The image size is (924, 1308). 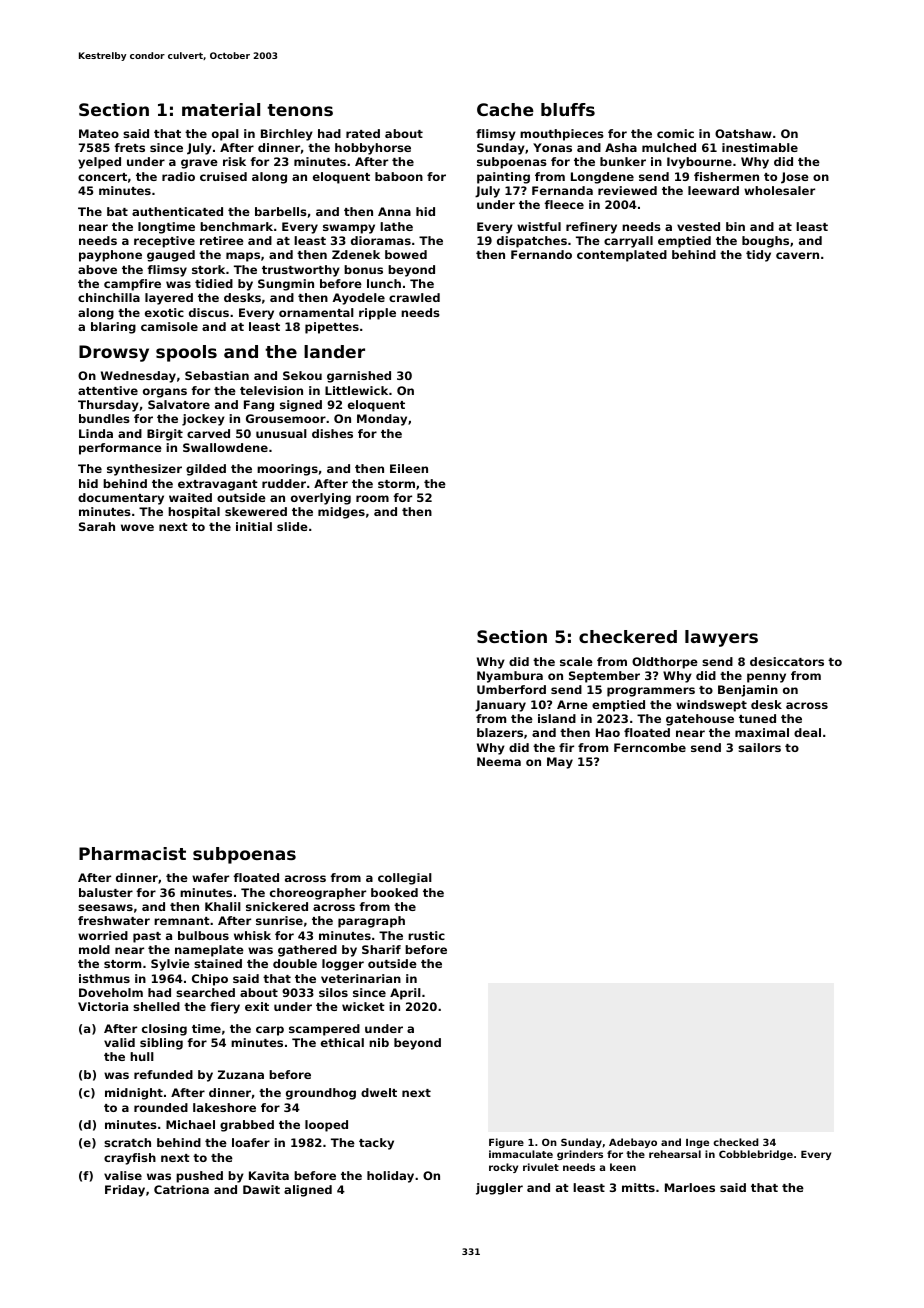 What do you see at coordinates (178, 176) in the screenshot?
I see `radio` at bounding box center [178, 176].
